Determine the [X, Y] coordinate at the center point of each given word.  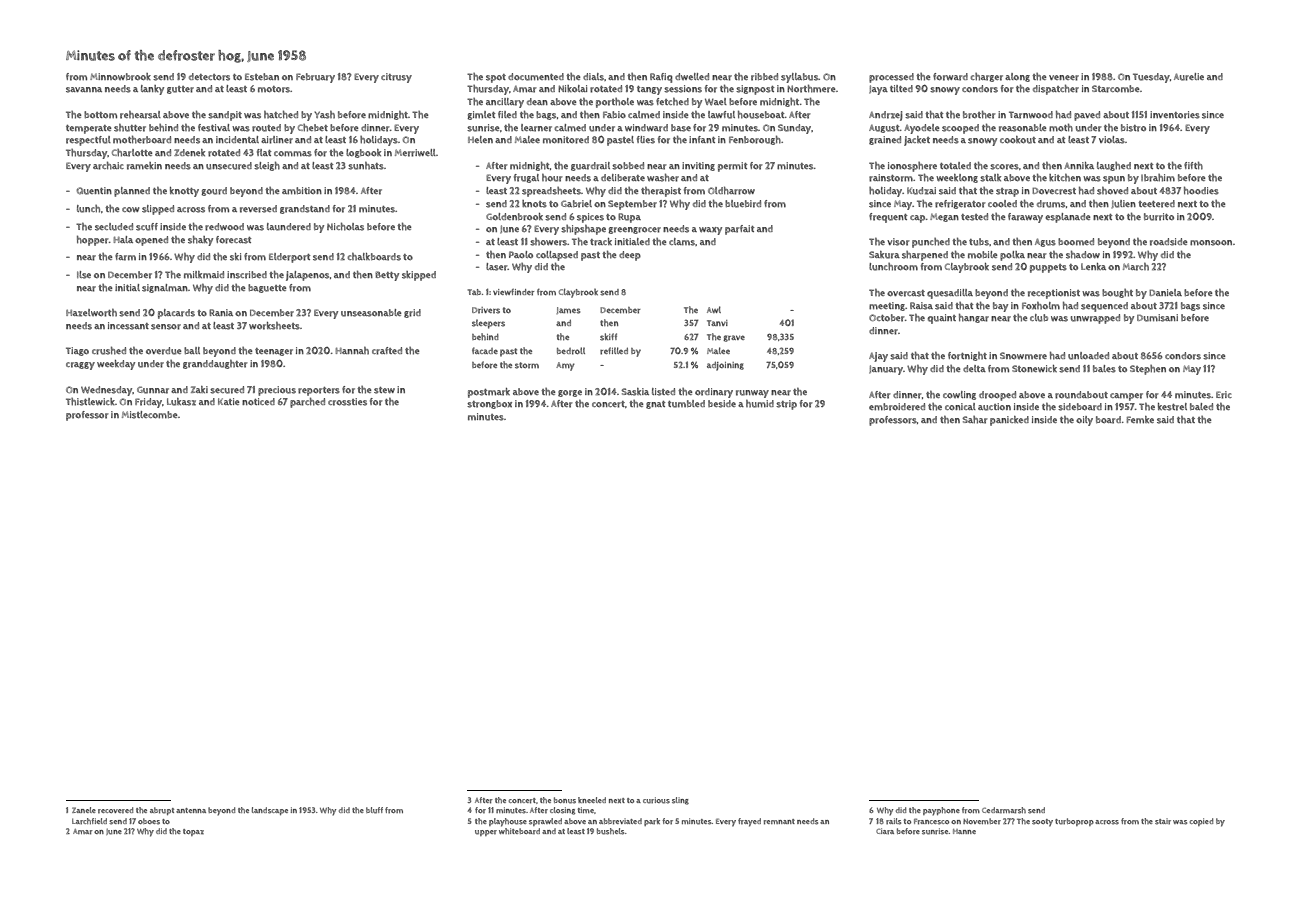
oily [1084, 421]
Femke [1140, 419]
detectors [209, 77]
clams [682, 242]
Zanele [84, 810]
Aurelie [1189, 77]
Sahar [975, 420]
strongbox [489, 404]
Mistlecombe [150, 415]
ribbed [764, 77]
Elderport [290, 258]
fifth [1193, 166]
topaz [193, 832]
